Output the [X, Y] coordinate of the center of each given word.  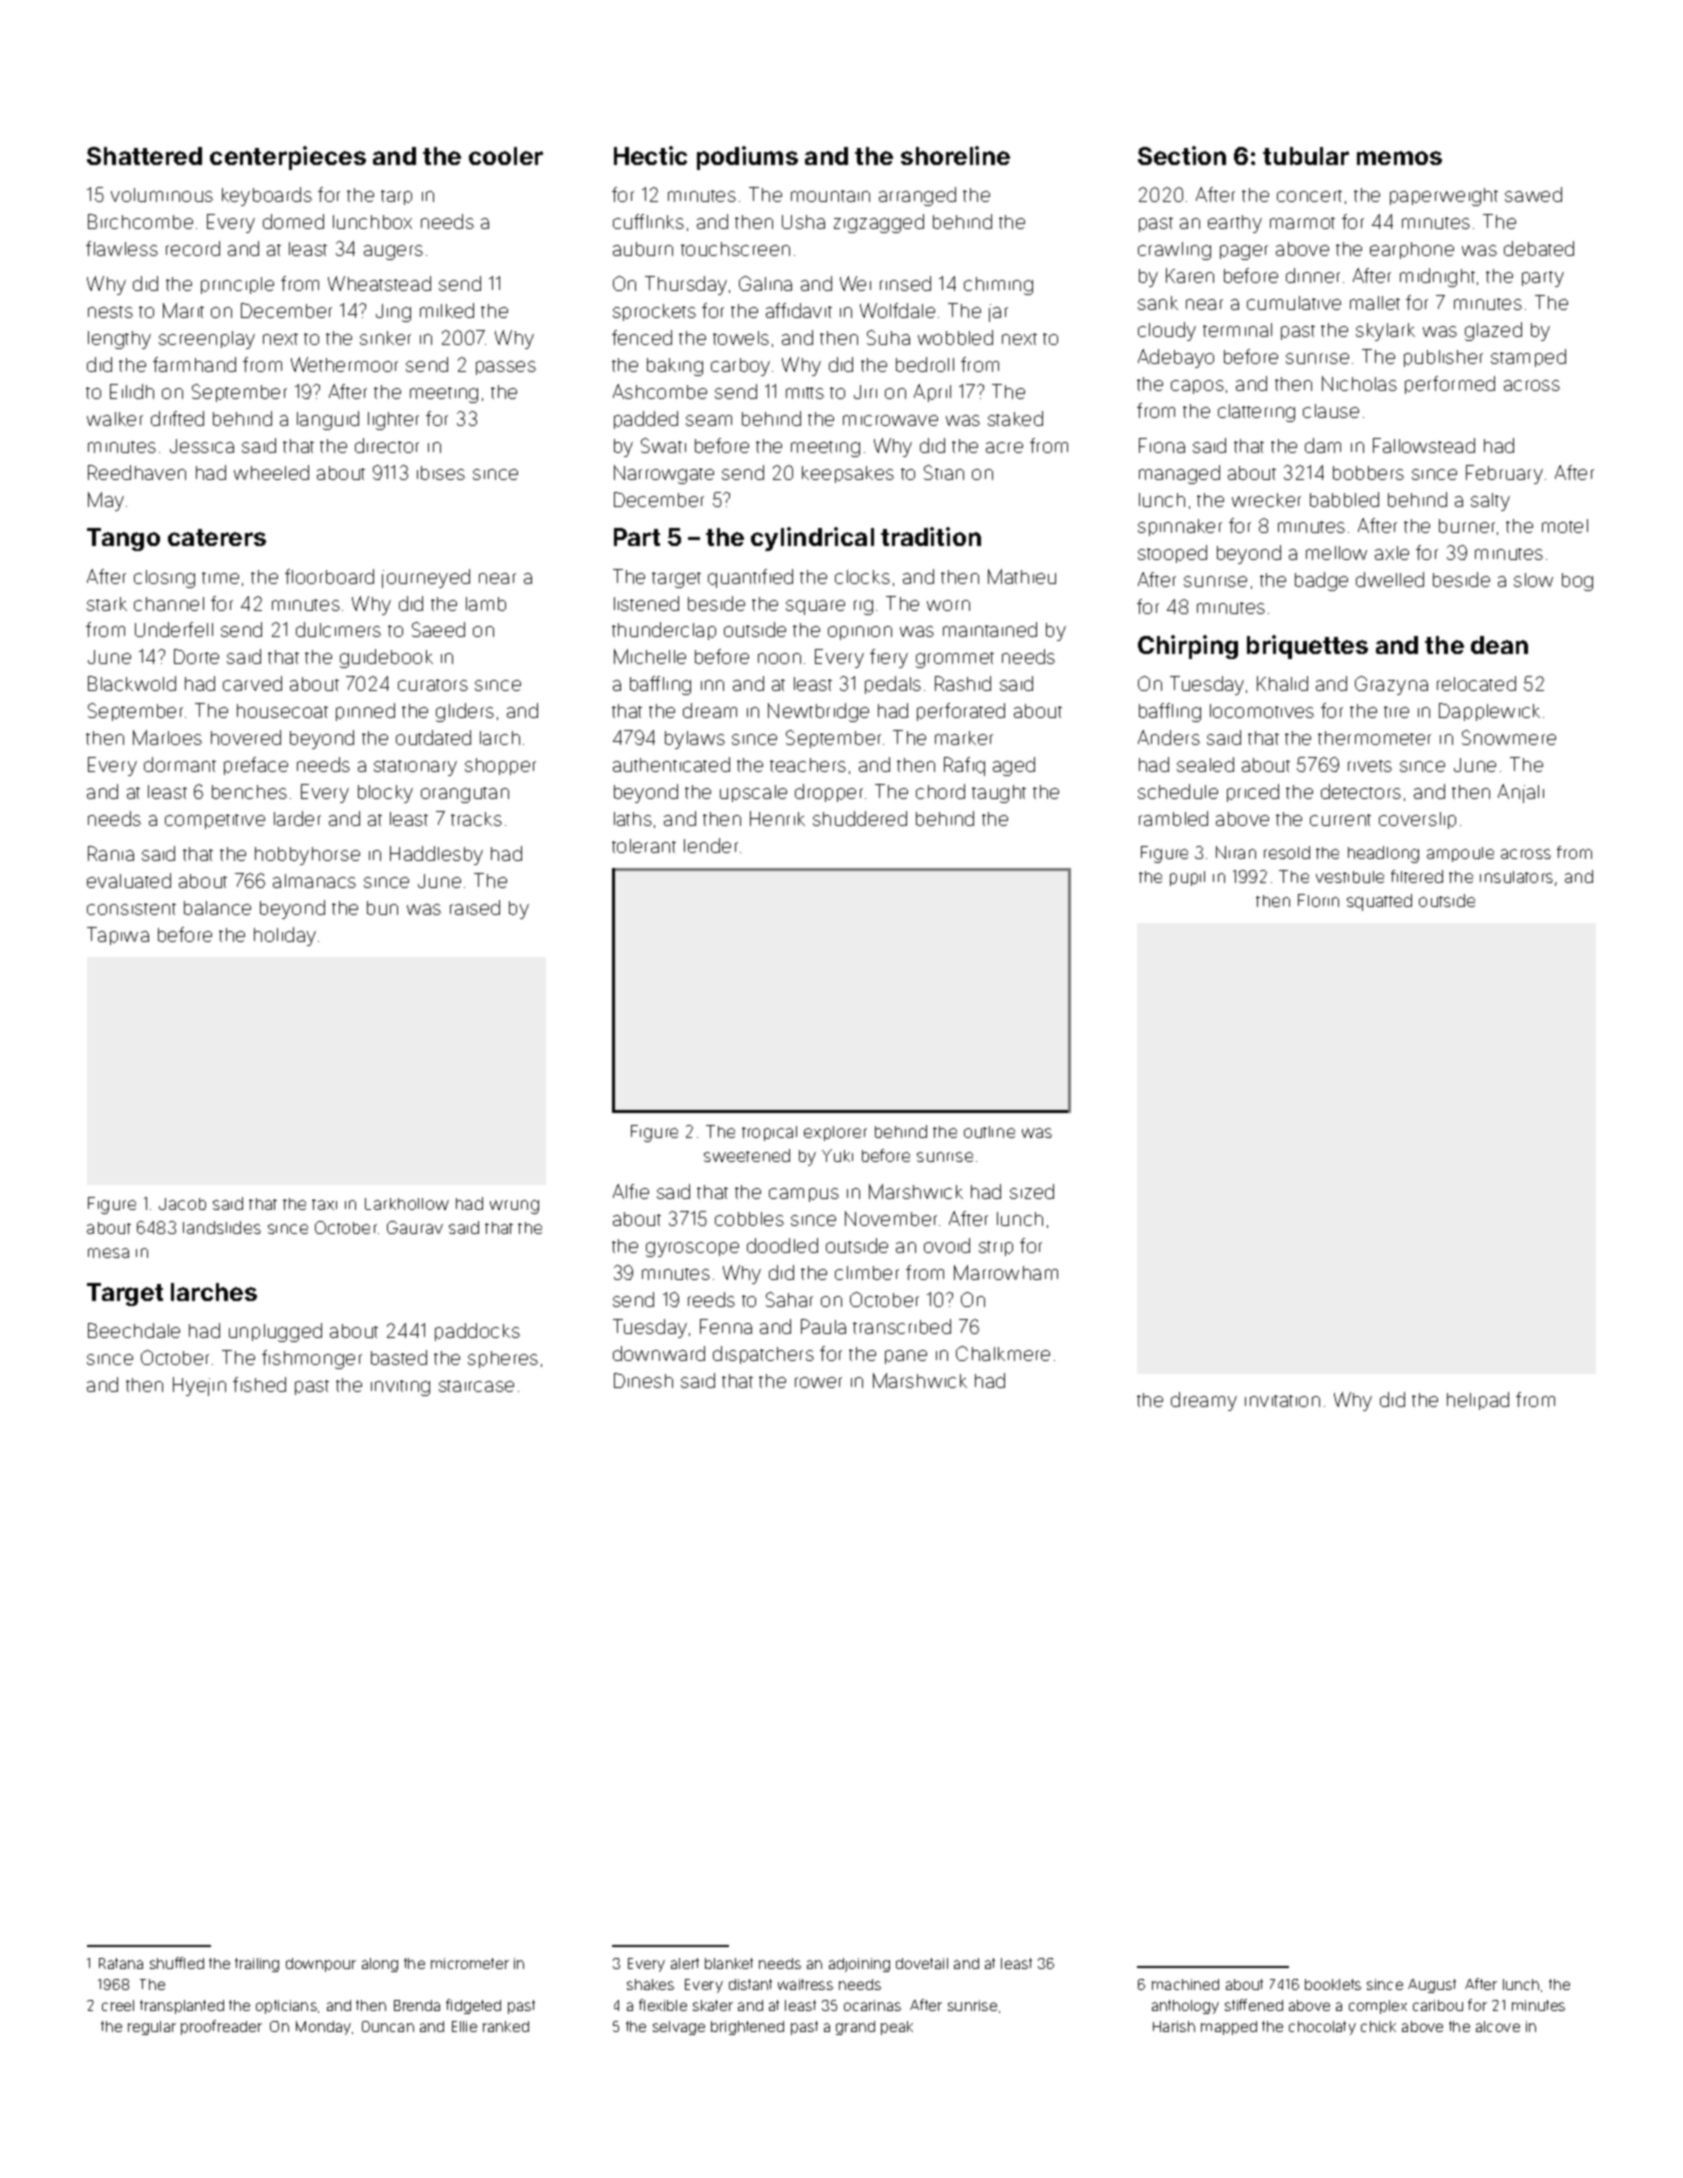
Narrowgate [664, 474]
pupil [1187, 878]
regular [152, 2028]
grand [855, 2028]
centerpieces [288, 158]
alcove [1498, 2026]
